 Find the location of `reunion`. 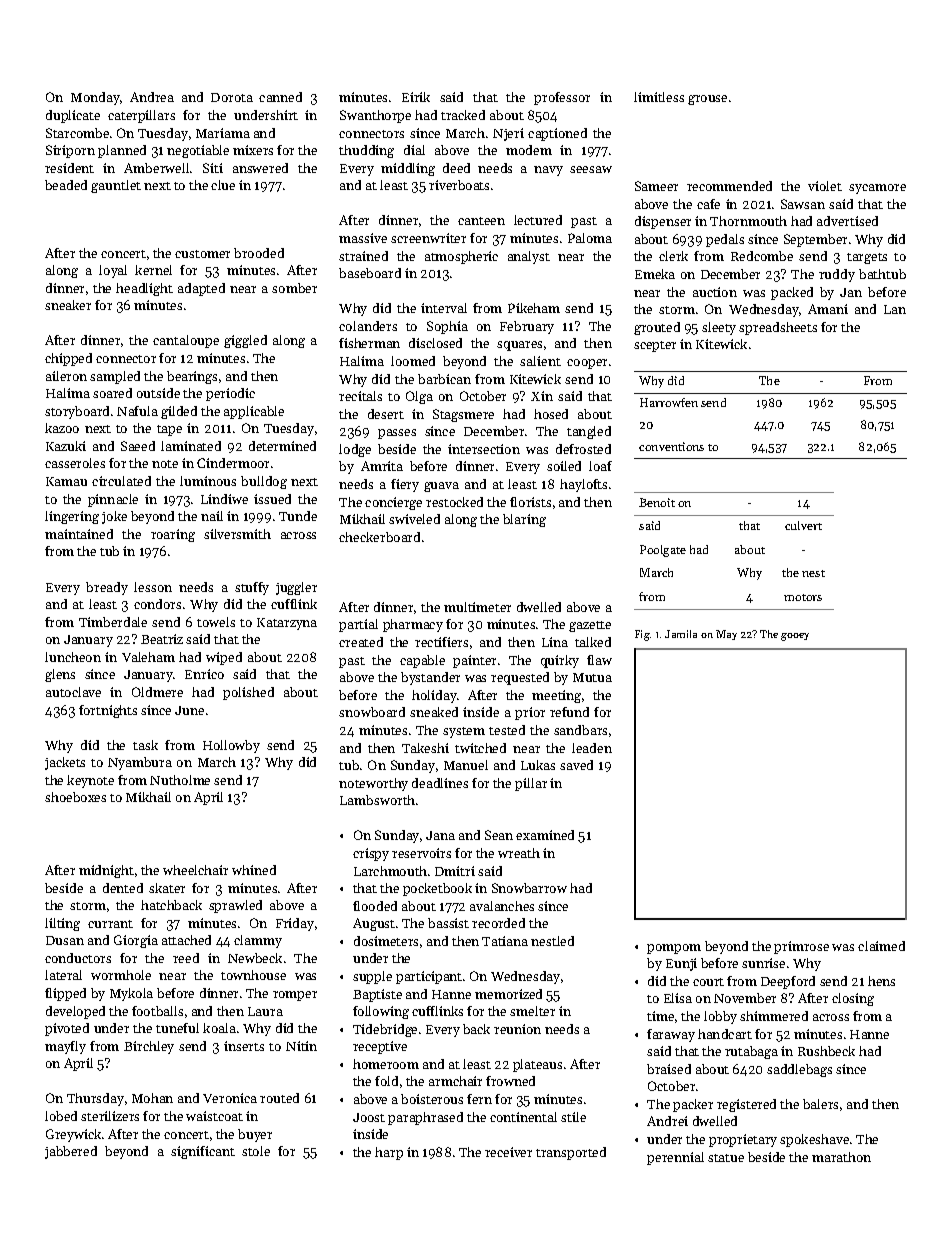

reunion is located at coordinates (517, 1029).
